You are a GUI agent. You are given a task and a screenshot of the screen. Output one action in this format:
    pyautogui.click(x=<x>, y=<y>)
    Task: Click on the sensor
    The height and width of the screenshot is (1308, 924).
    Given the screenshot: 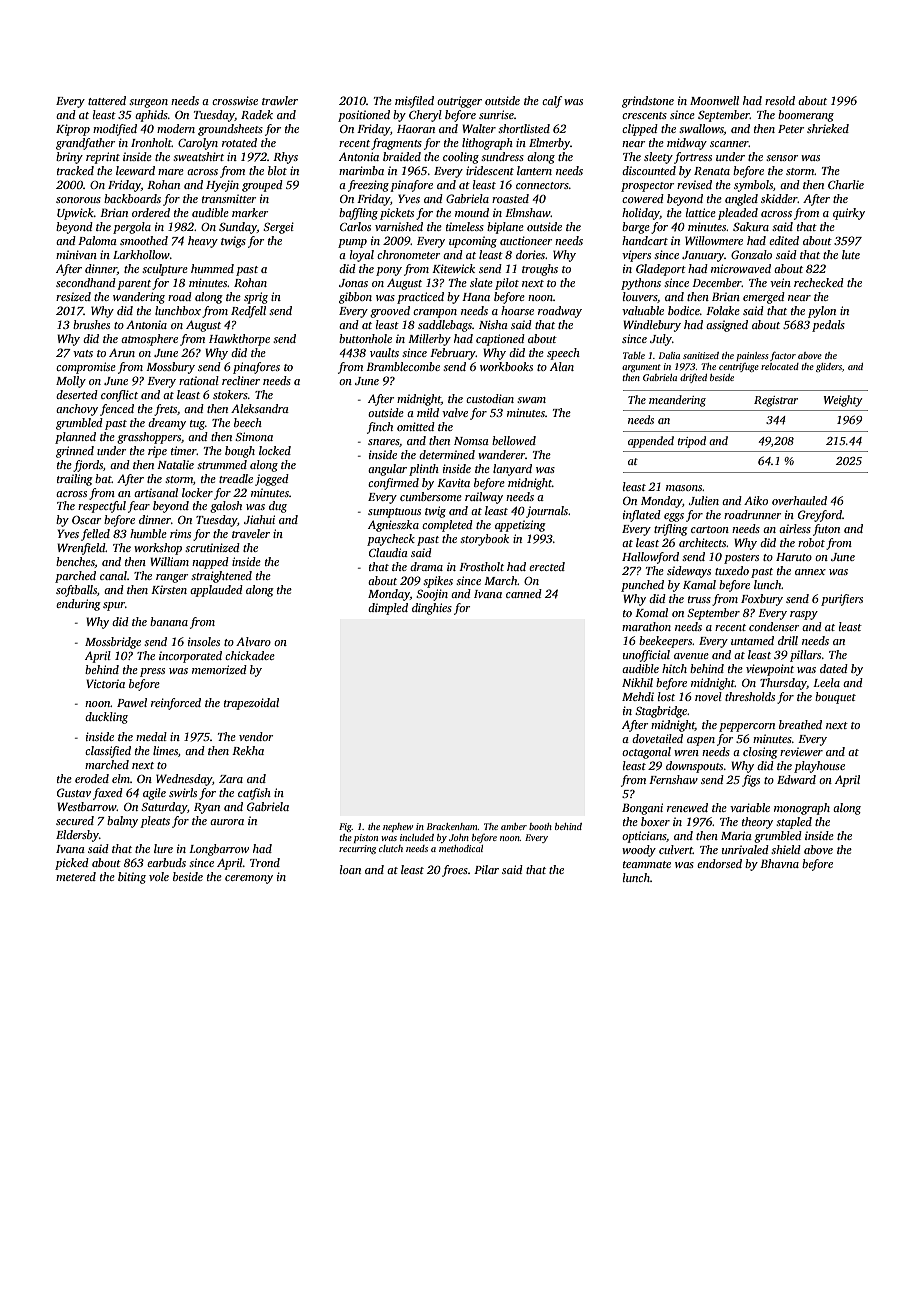 What is the action you would take?
    pyautogui.click(x=782, y=158)
